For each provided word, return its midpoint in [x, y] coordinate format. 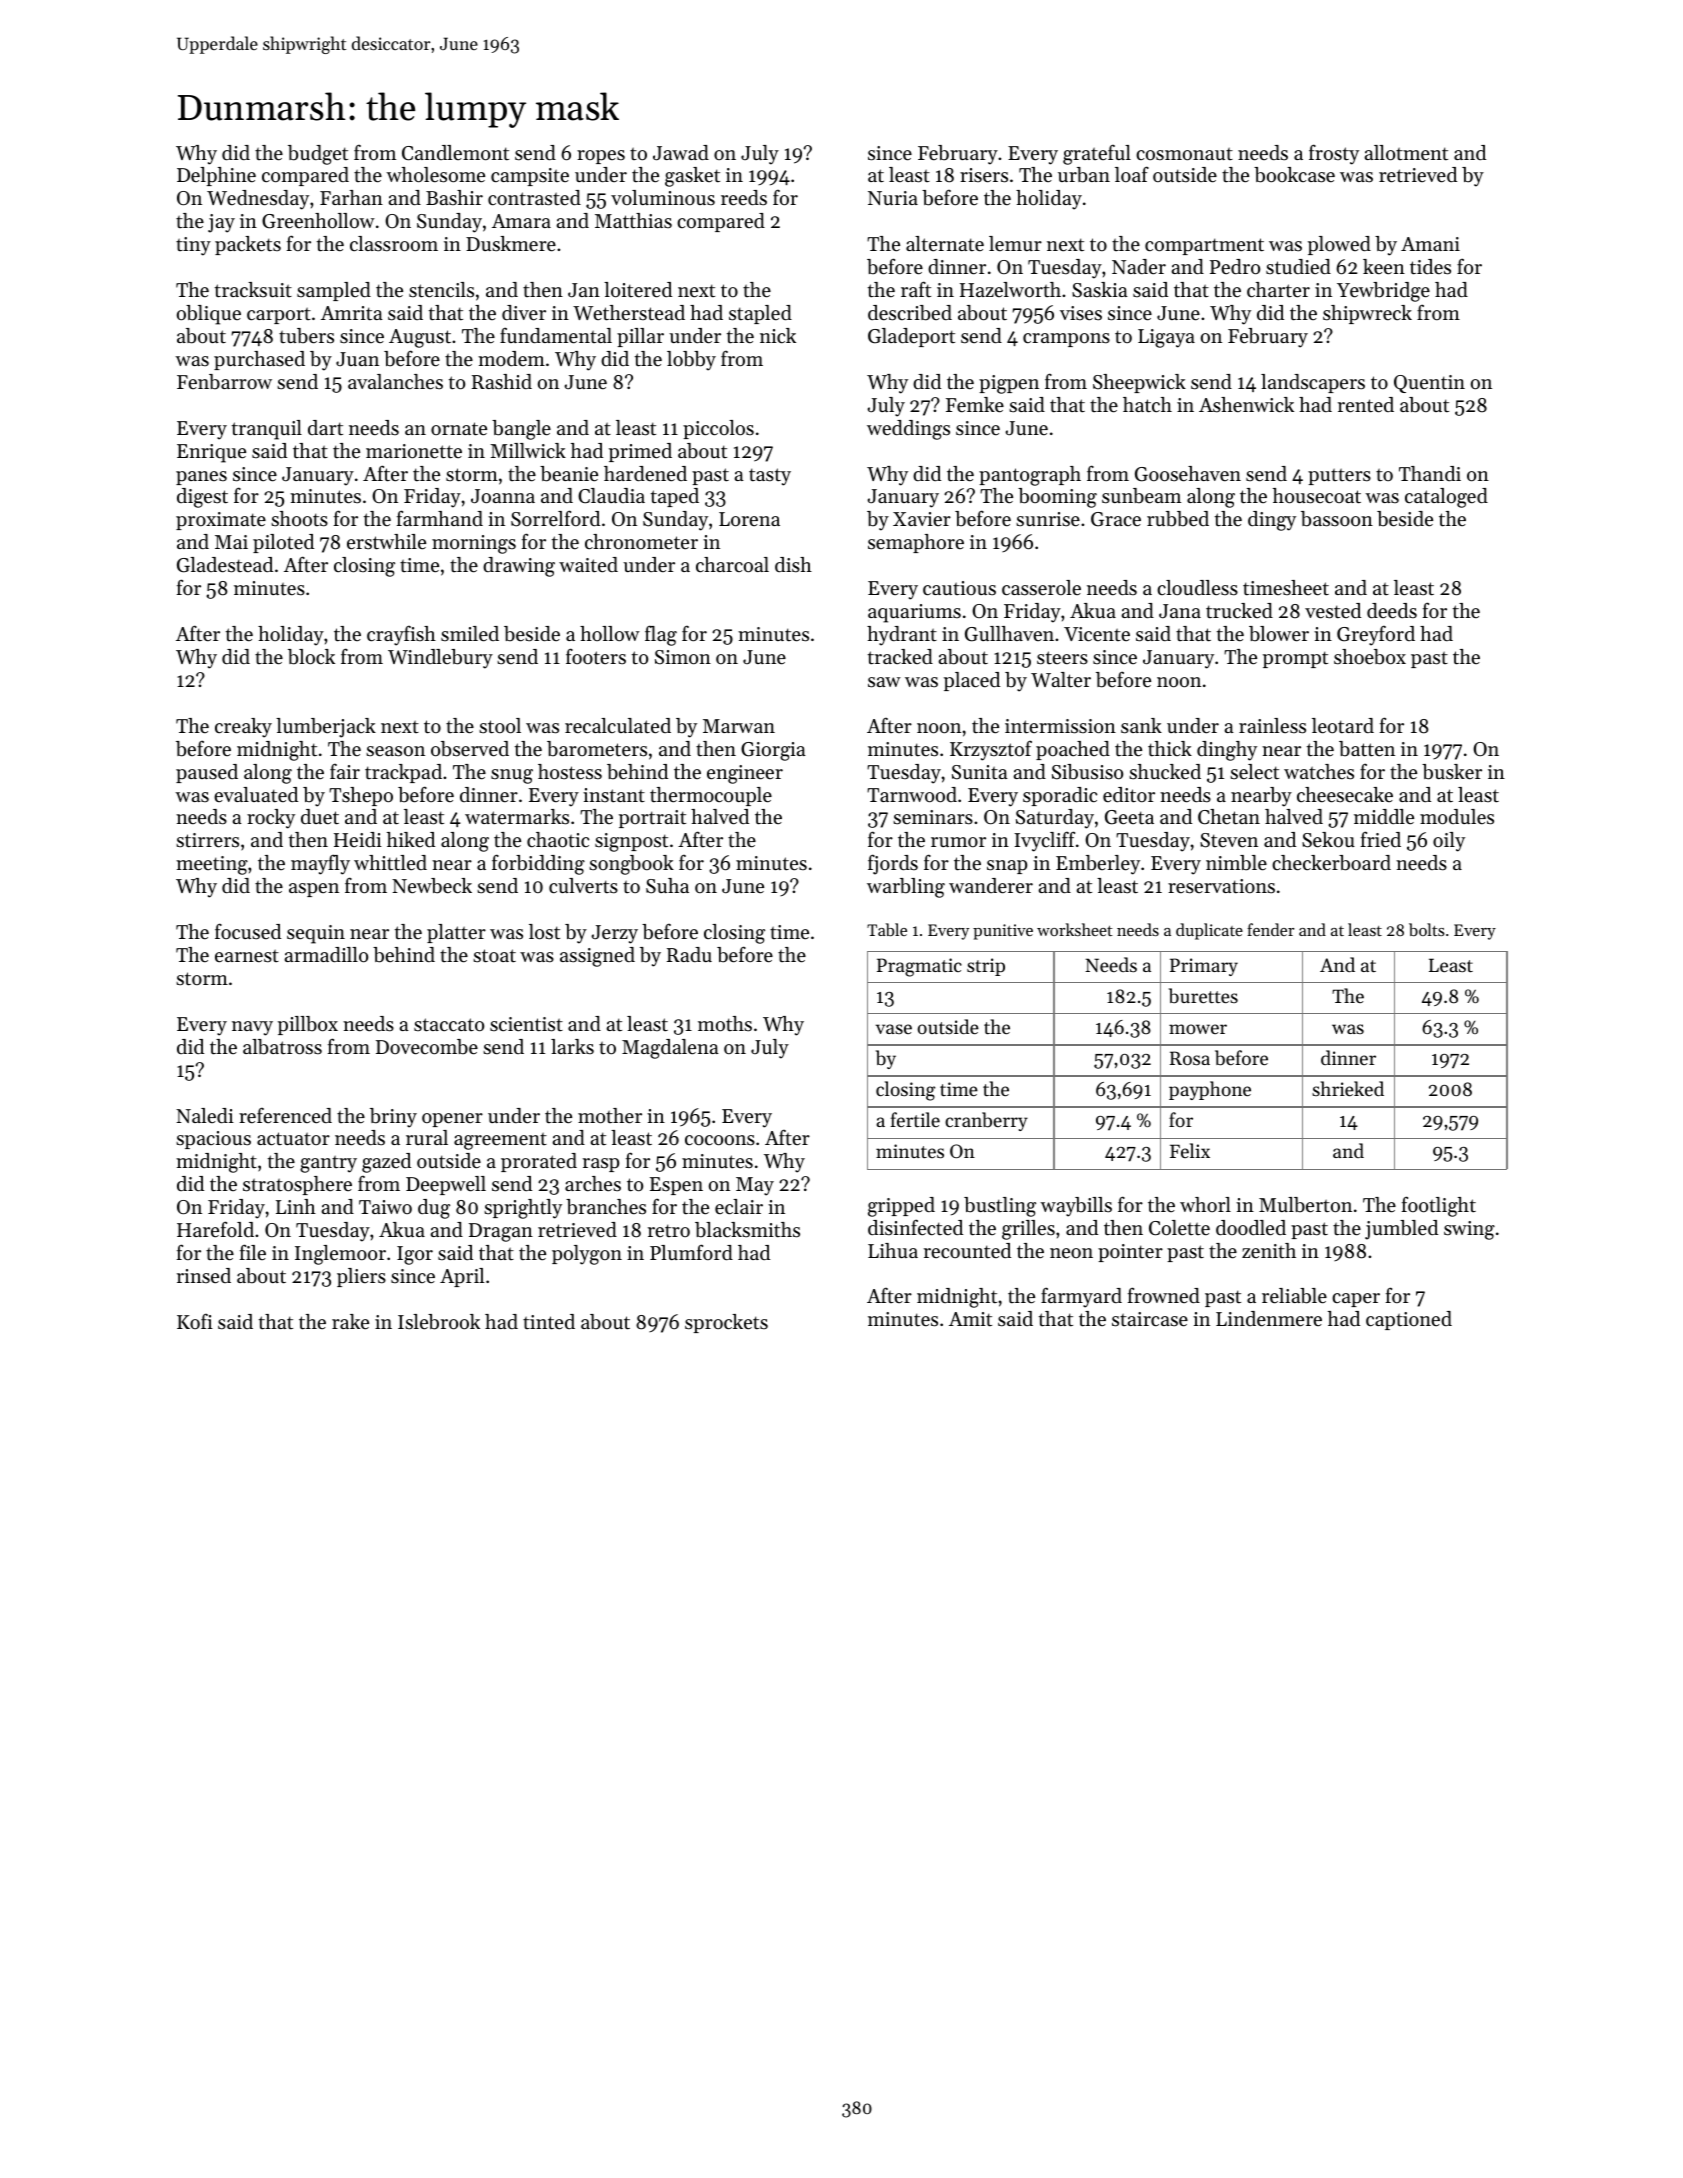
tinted [549, 1322]
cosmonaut [1184, 154]
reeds [744, 198]
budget [318, 155]
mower [1198, 1029]
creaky [243, 728]
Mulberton [1305, 1205]
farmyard [1081, 1297]
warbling [906, 888]
